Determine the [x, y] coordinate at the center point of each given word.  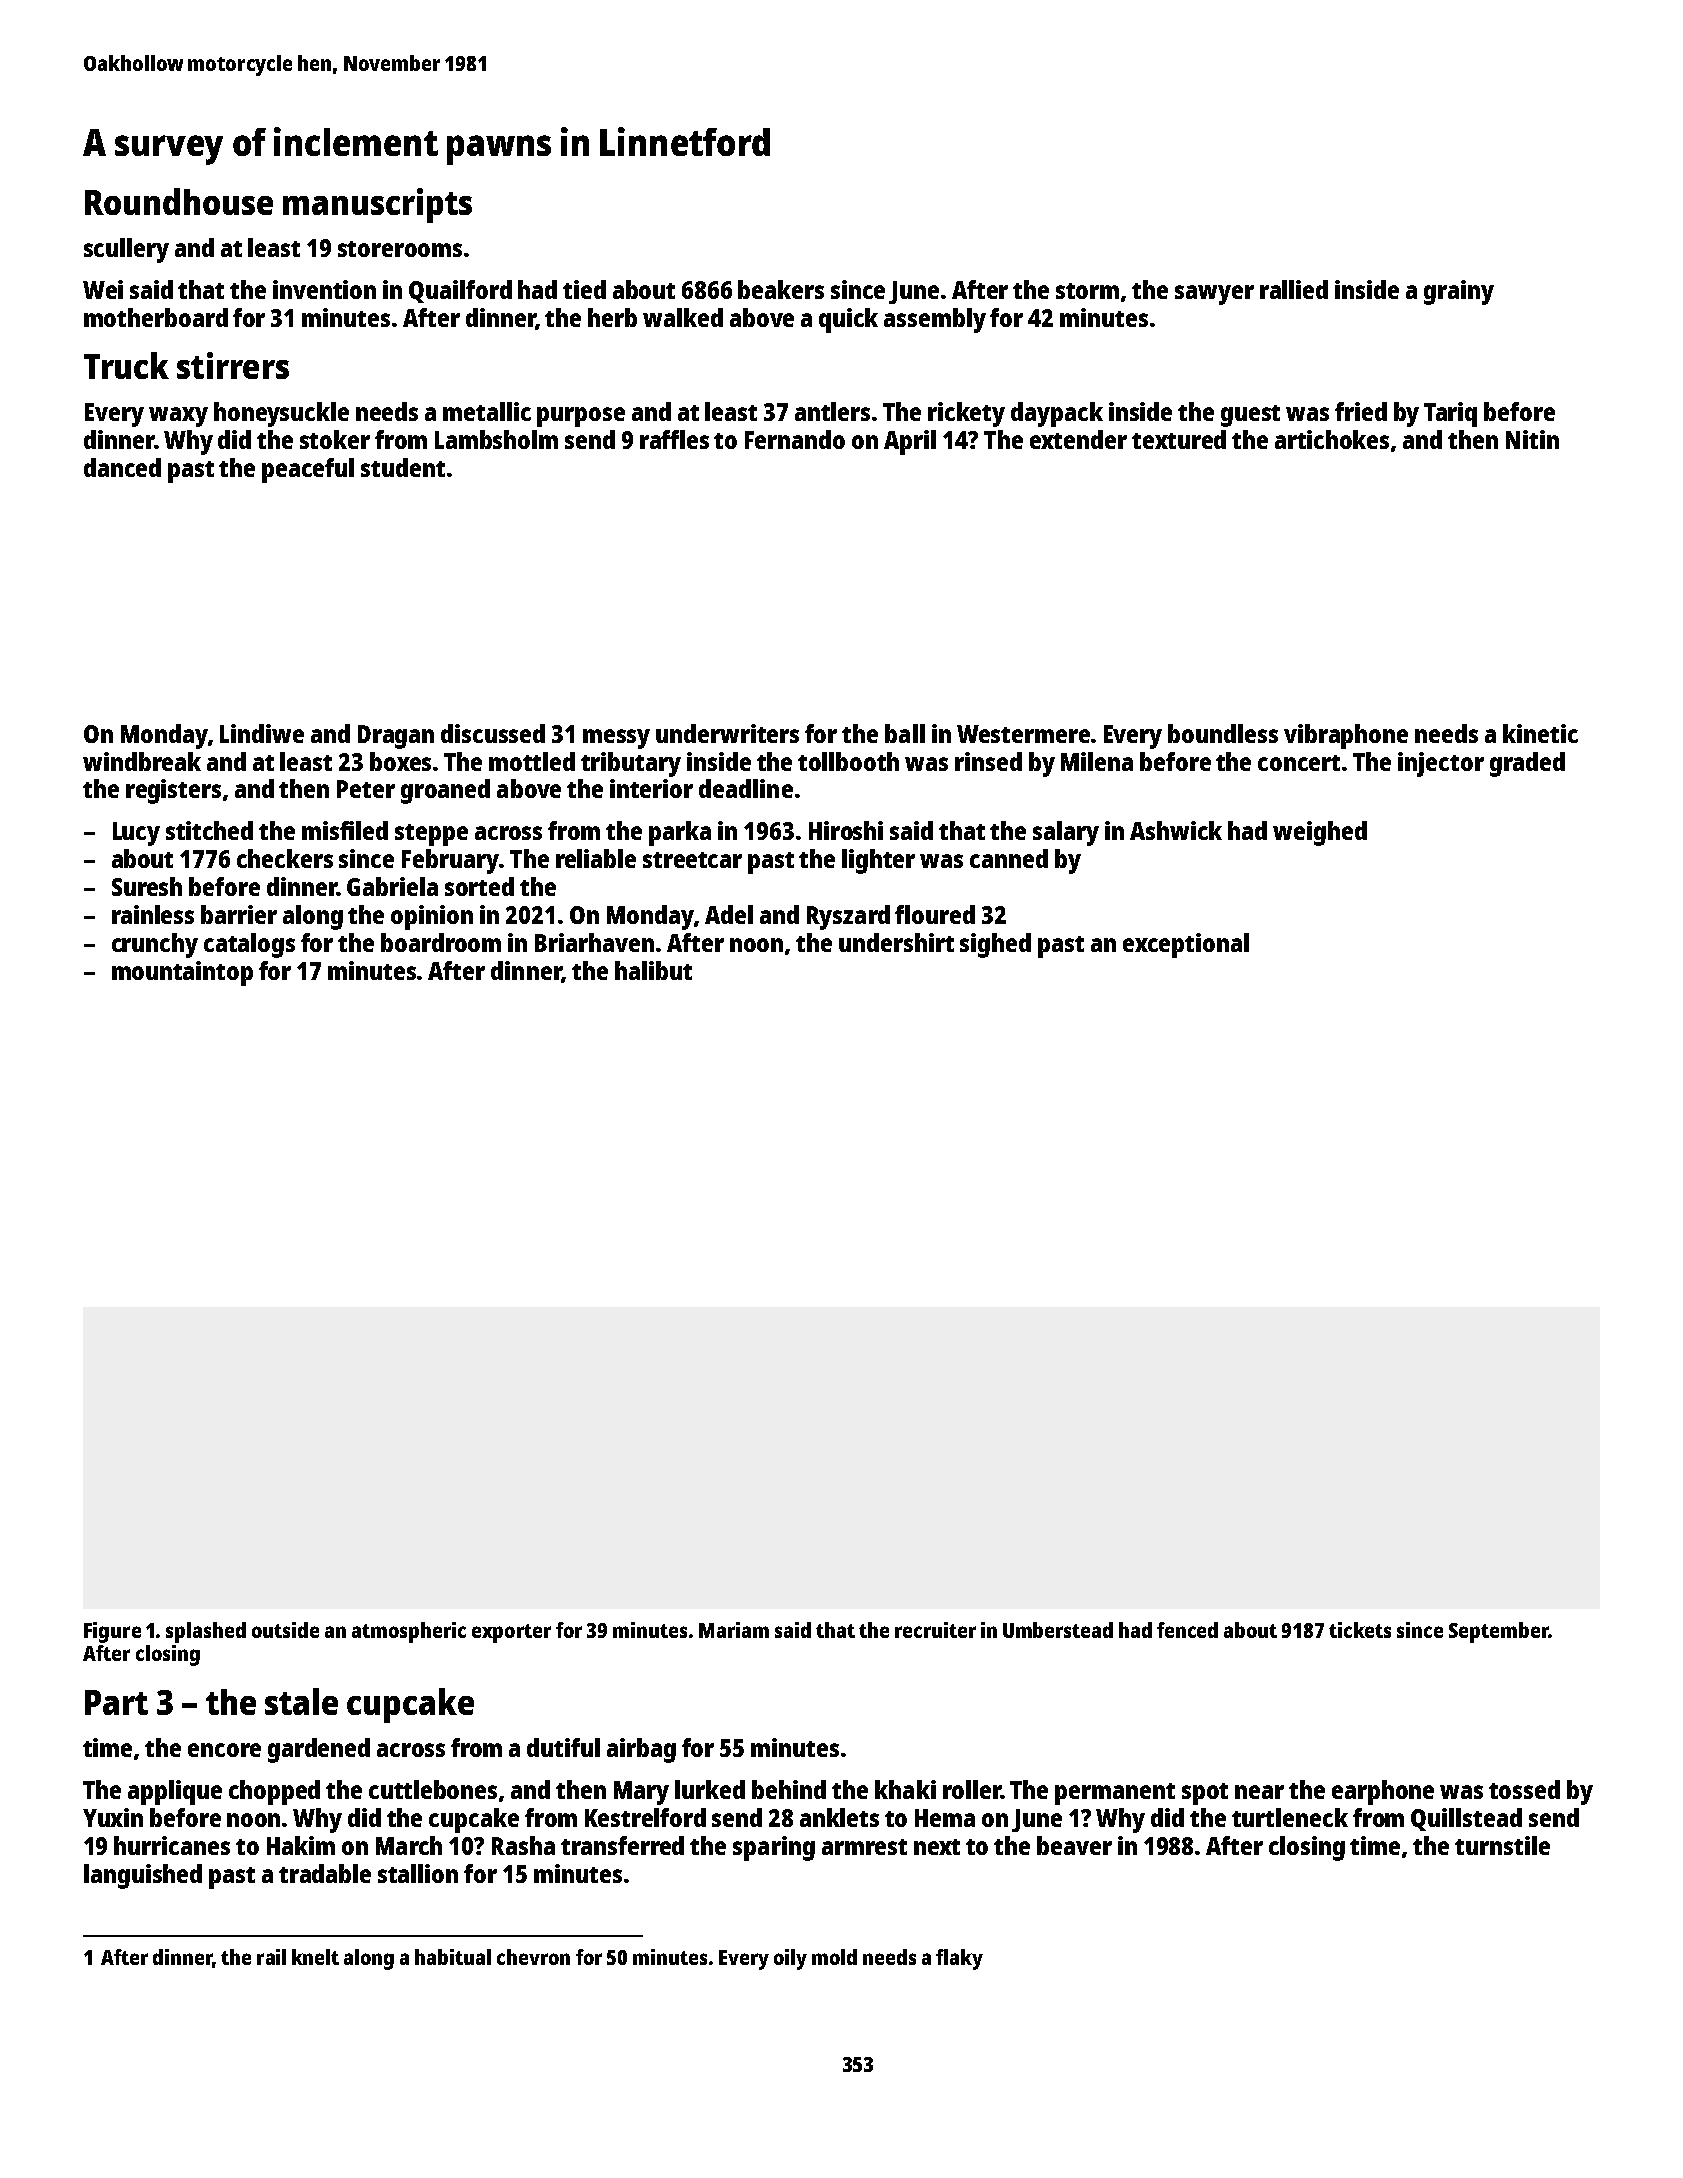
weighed [1320, 833]
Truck [126, 365]
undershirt [896, 942]
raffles [674, 439]
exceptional [1186, 945]
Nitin [1532, 439]
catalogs [249, 945]
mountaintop [182, 973]
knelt [315, 1957]
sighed [995, 945]
